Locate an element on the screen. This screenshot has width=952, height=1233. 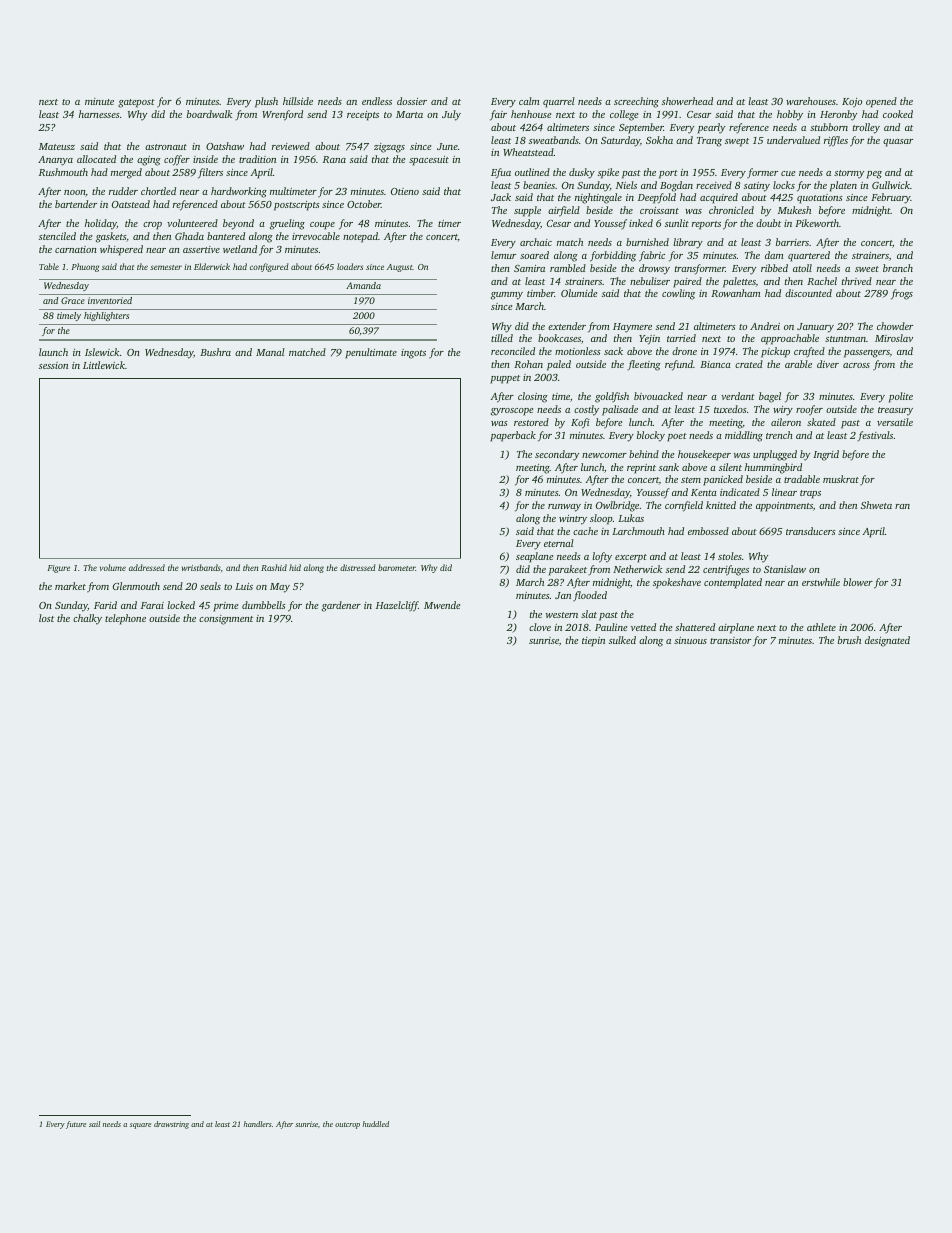
huddled is located at coordinates (375, 1124).
